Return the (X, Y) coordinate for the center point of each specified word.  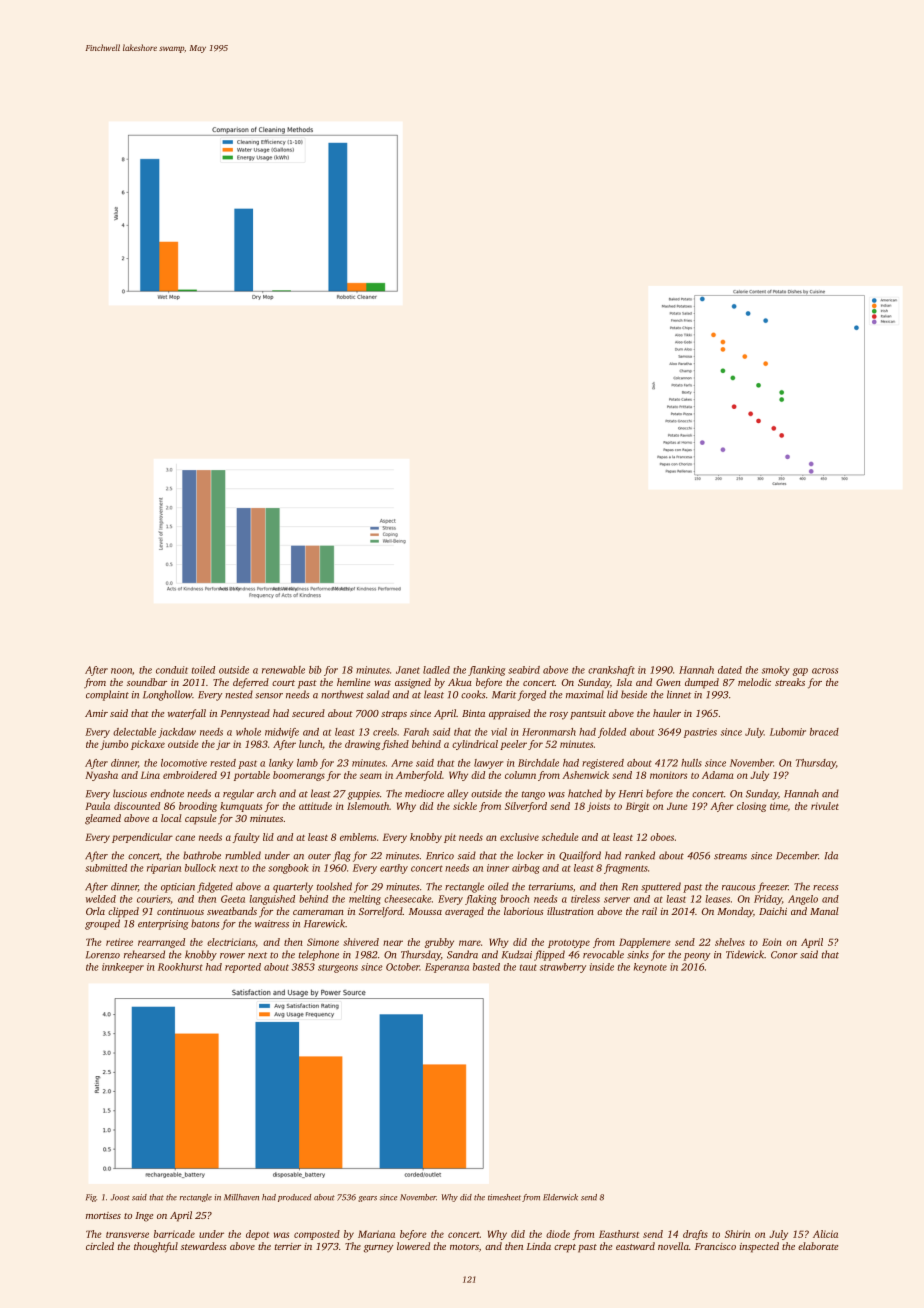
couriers (153, 899)
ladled (436, 670)
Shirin (737, 1234)
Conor (784, 955)
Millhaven (241, 1197)
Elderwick (560, 1197)
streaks (790, 682)
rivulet (825, 806)
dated (730, 670)
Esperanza (447, 968)
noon (121, 671)
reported (243, 968)
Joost (120, 1197)
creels (385, 732)
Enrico (440, 856)
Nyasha (101, 776)
